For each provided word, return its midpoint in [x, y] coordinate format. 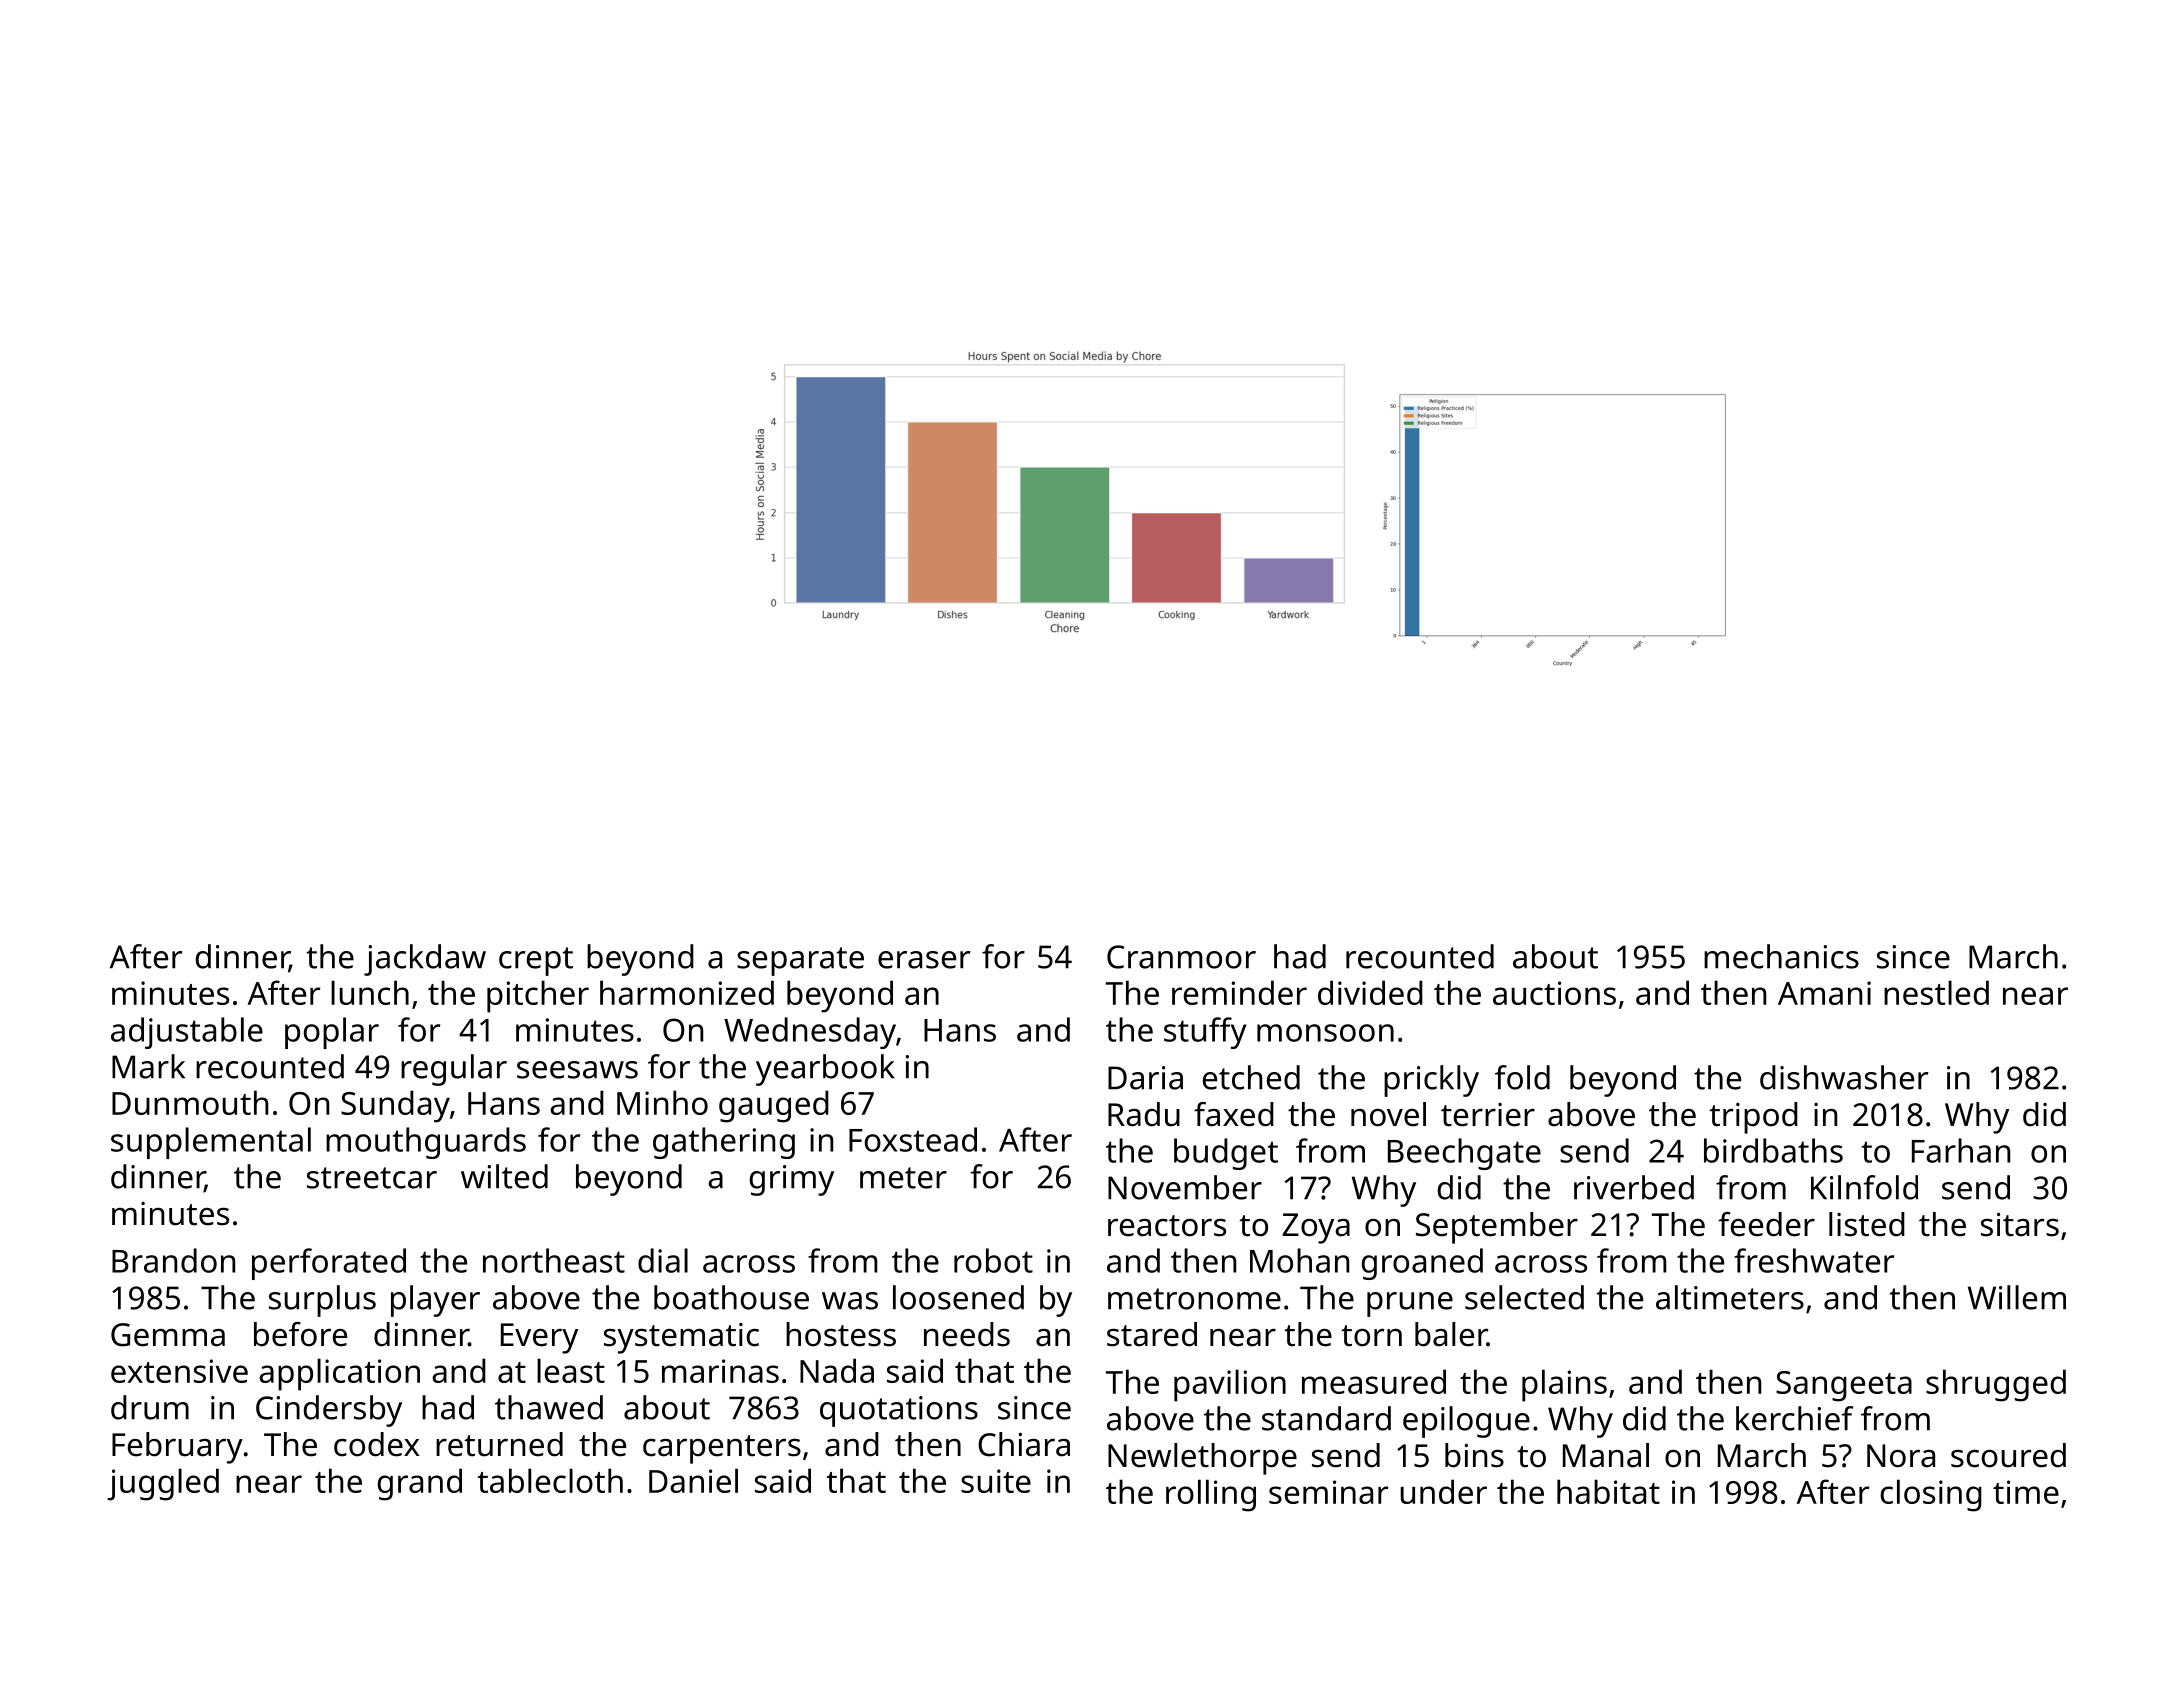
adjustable [187, 1033]
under [1443, 1491]
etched [1251, 1077]
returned [499, 1444]
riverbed [1634, 1187]
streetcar [372, 1178]
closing [1931, 1495]
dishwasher [1844, 1077]
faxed [1234, 1114]
